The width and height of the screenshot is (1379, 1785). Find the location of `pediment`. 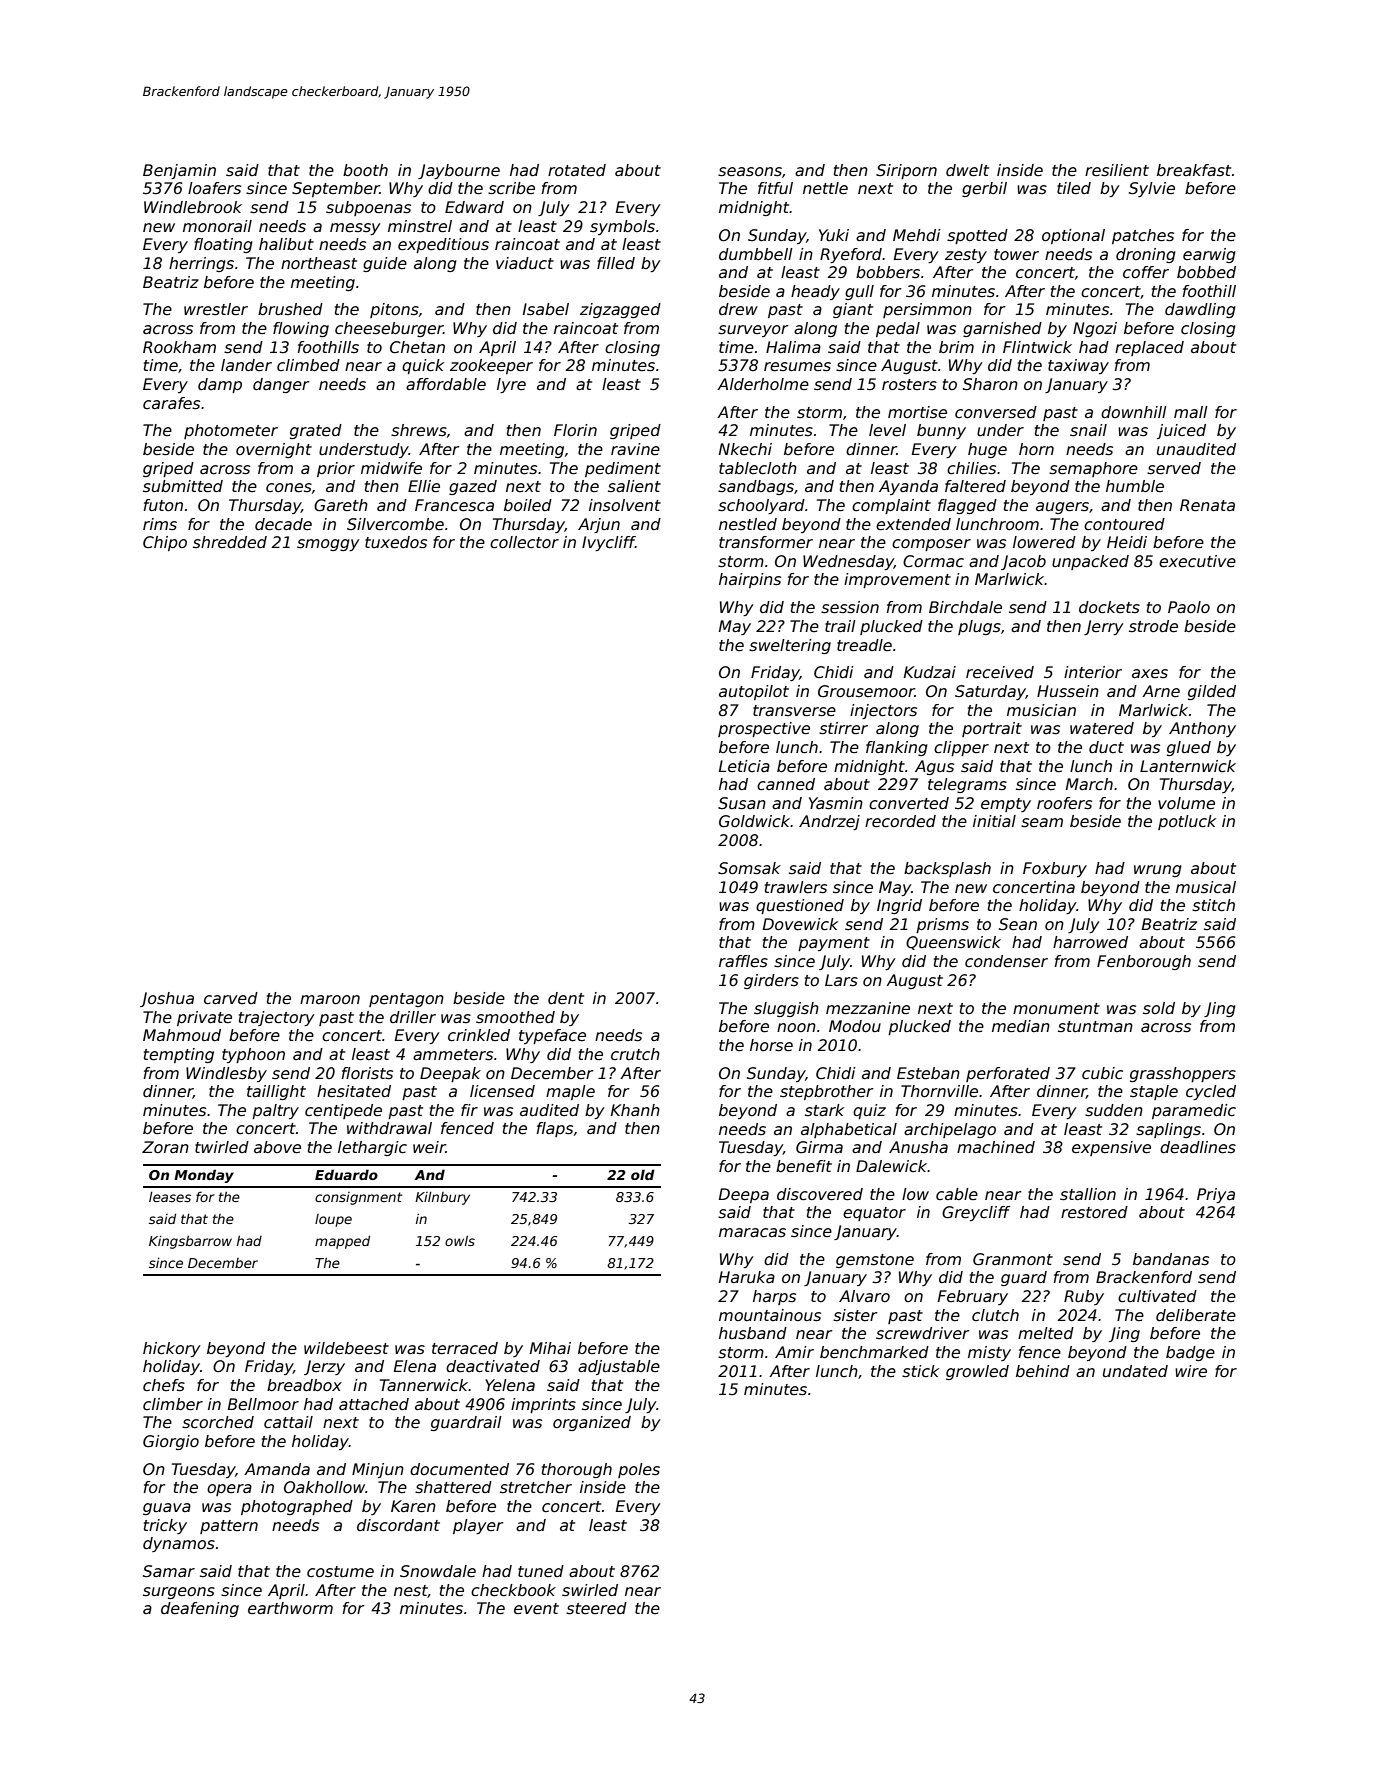

pediment is located at coordinates (623, 469).
